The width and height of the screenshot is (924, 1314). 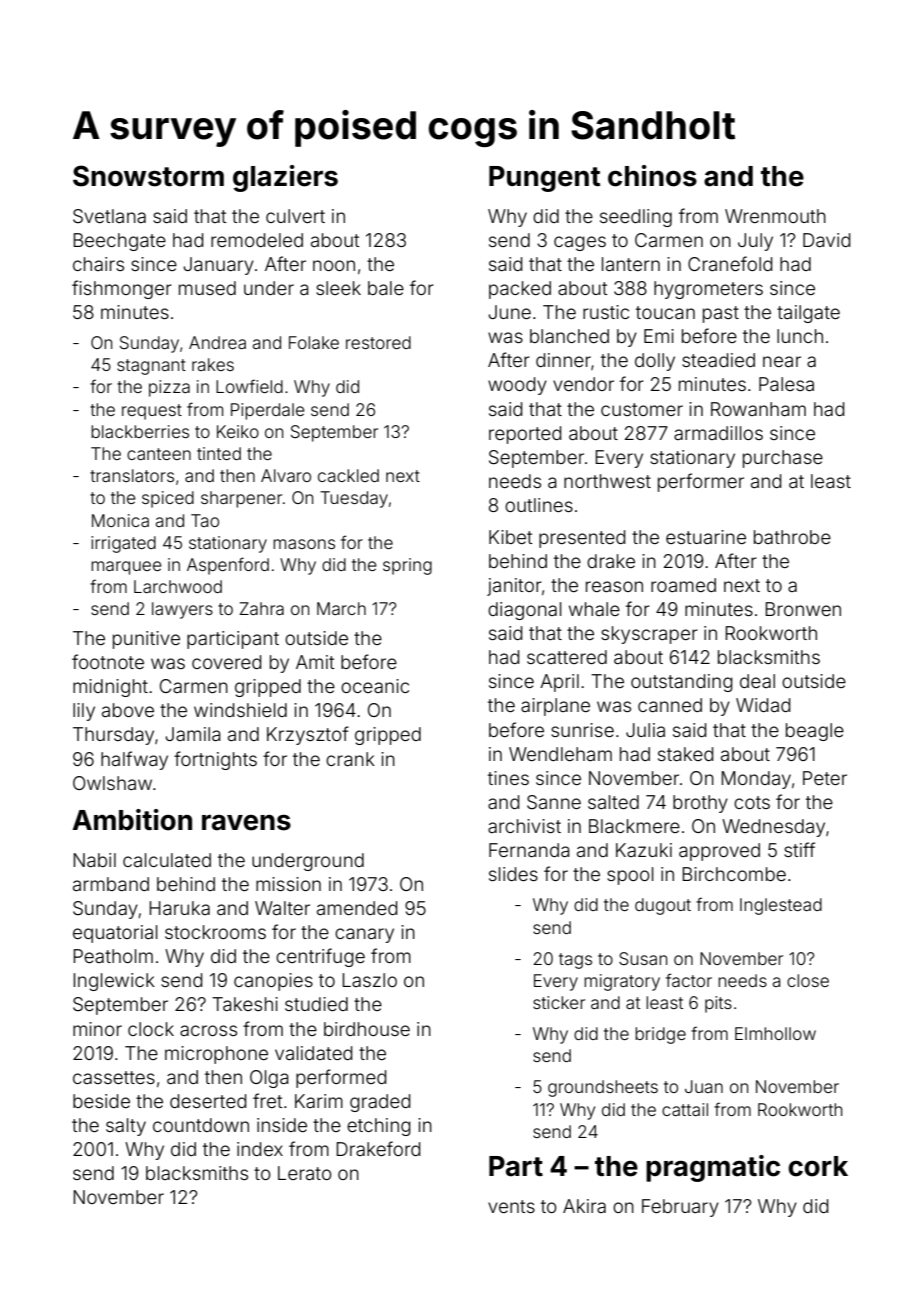 I want to click on chinos, so click(x=652, y=176).
